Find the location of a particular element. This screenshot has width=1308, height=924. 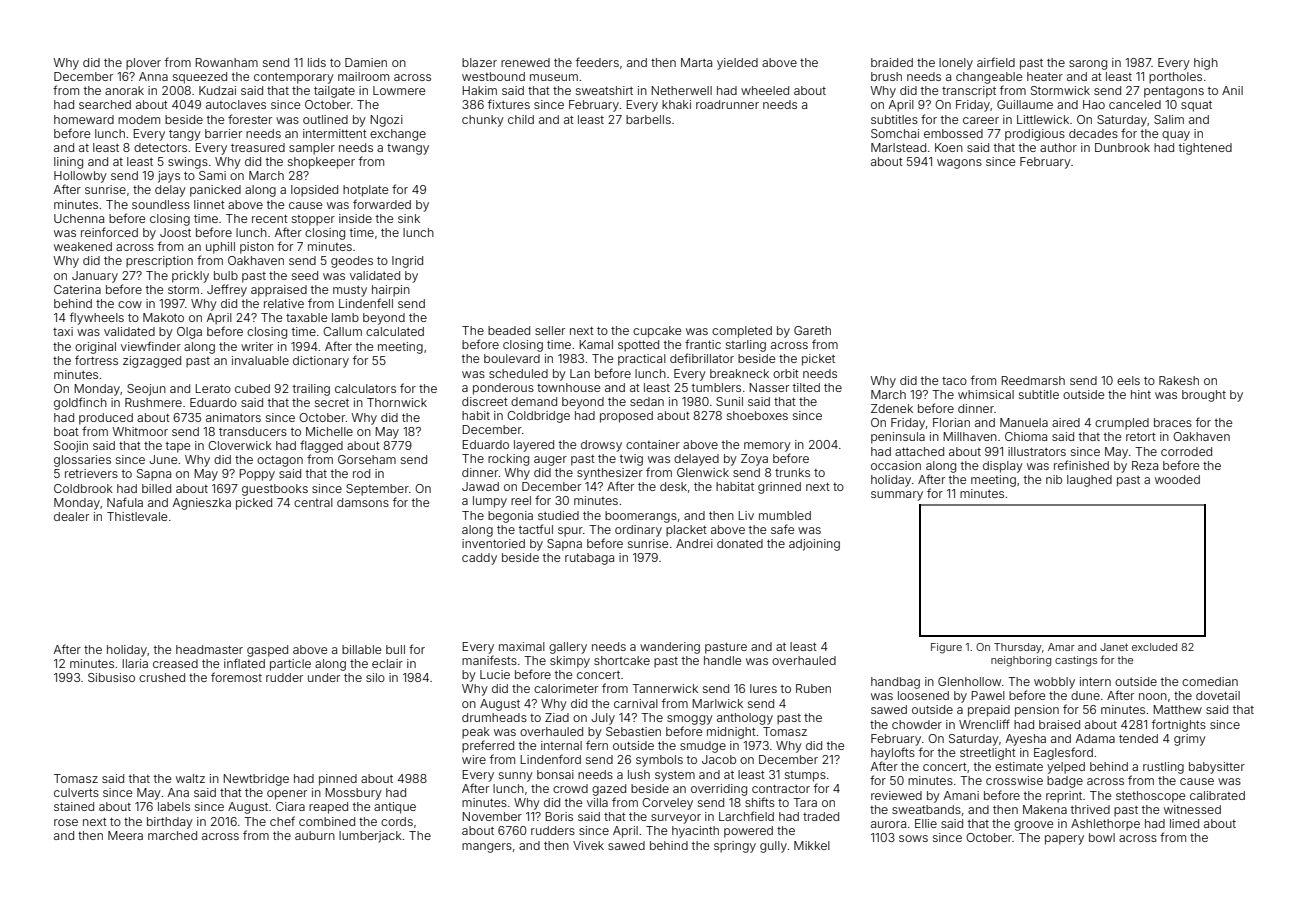

lumberjack is located at coordinates (370, 837).
